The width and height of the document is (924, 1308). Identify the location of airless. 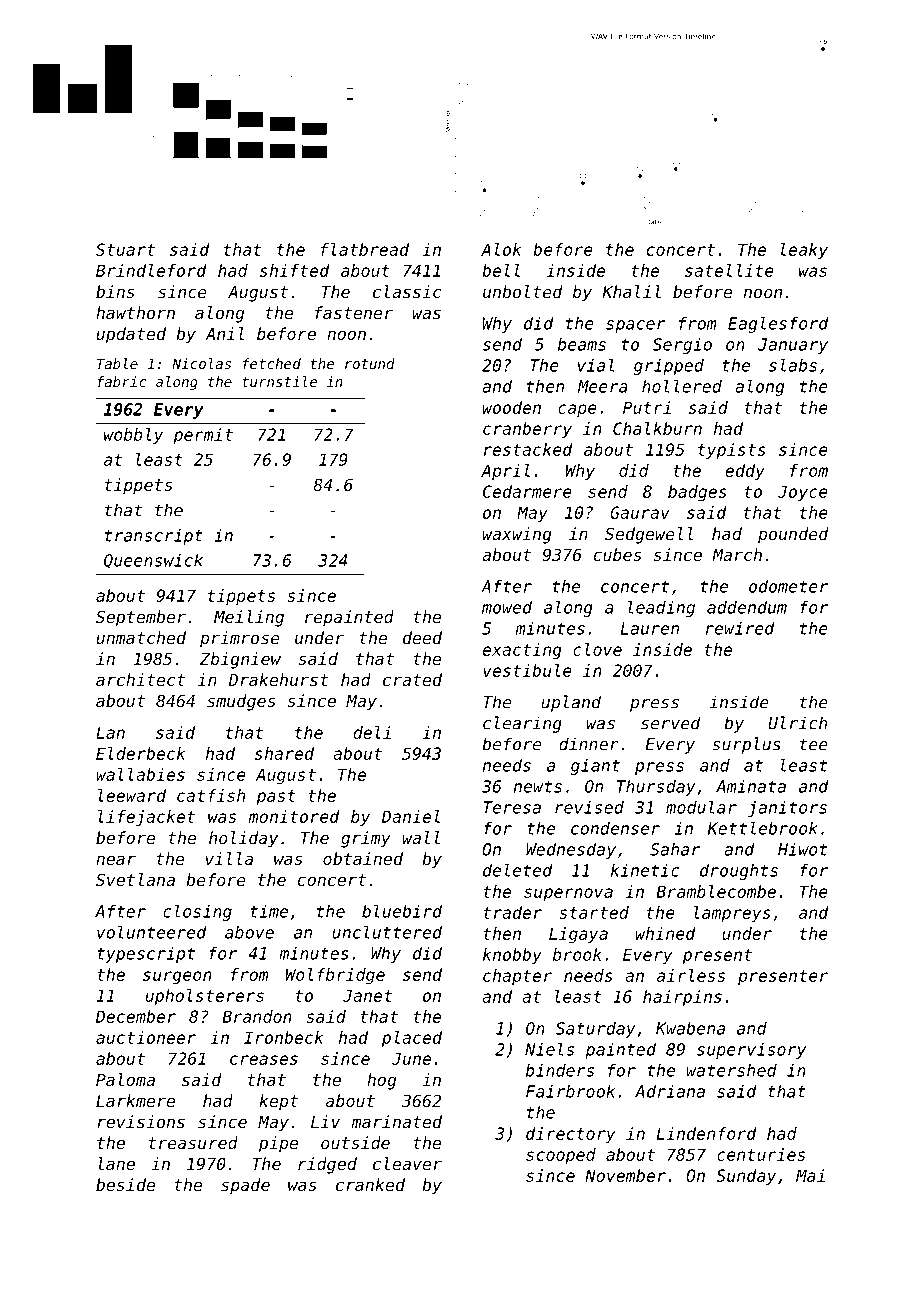
(691, 975).
